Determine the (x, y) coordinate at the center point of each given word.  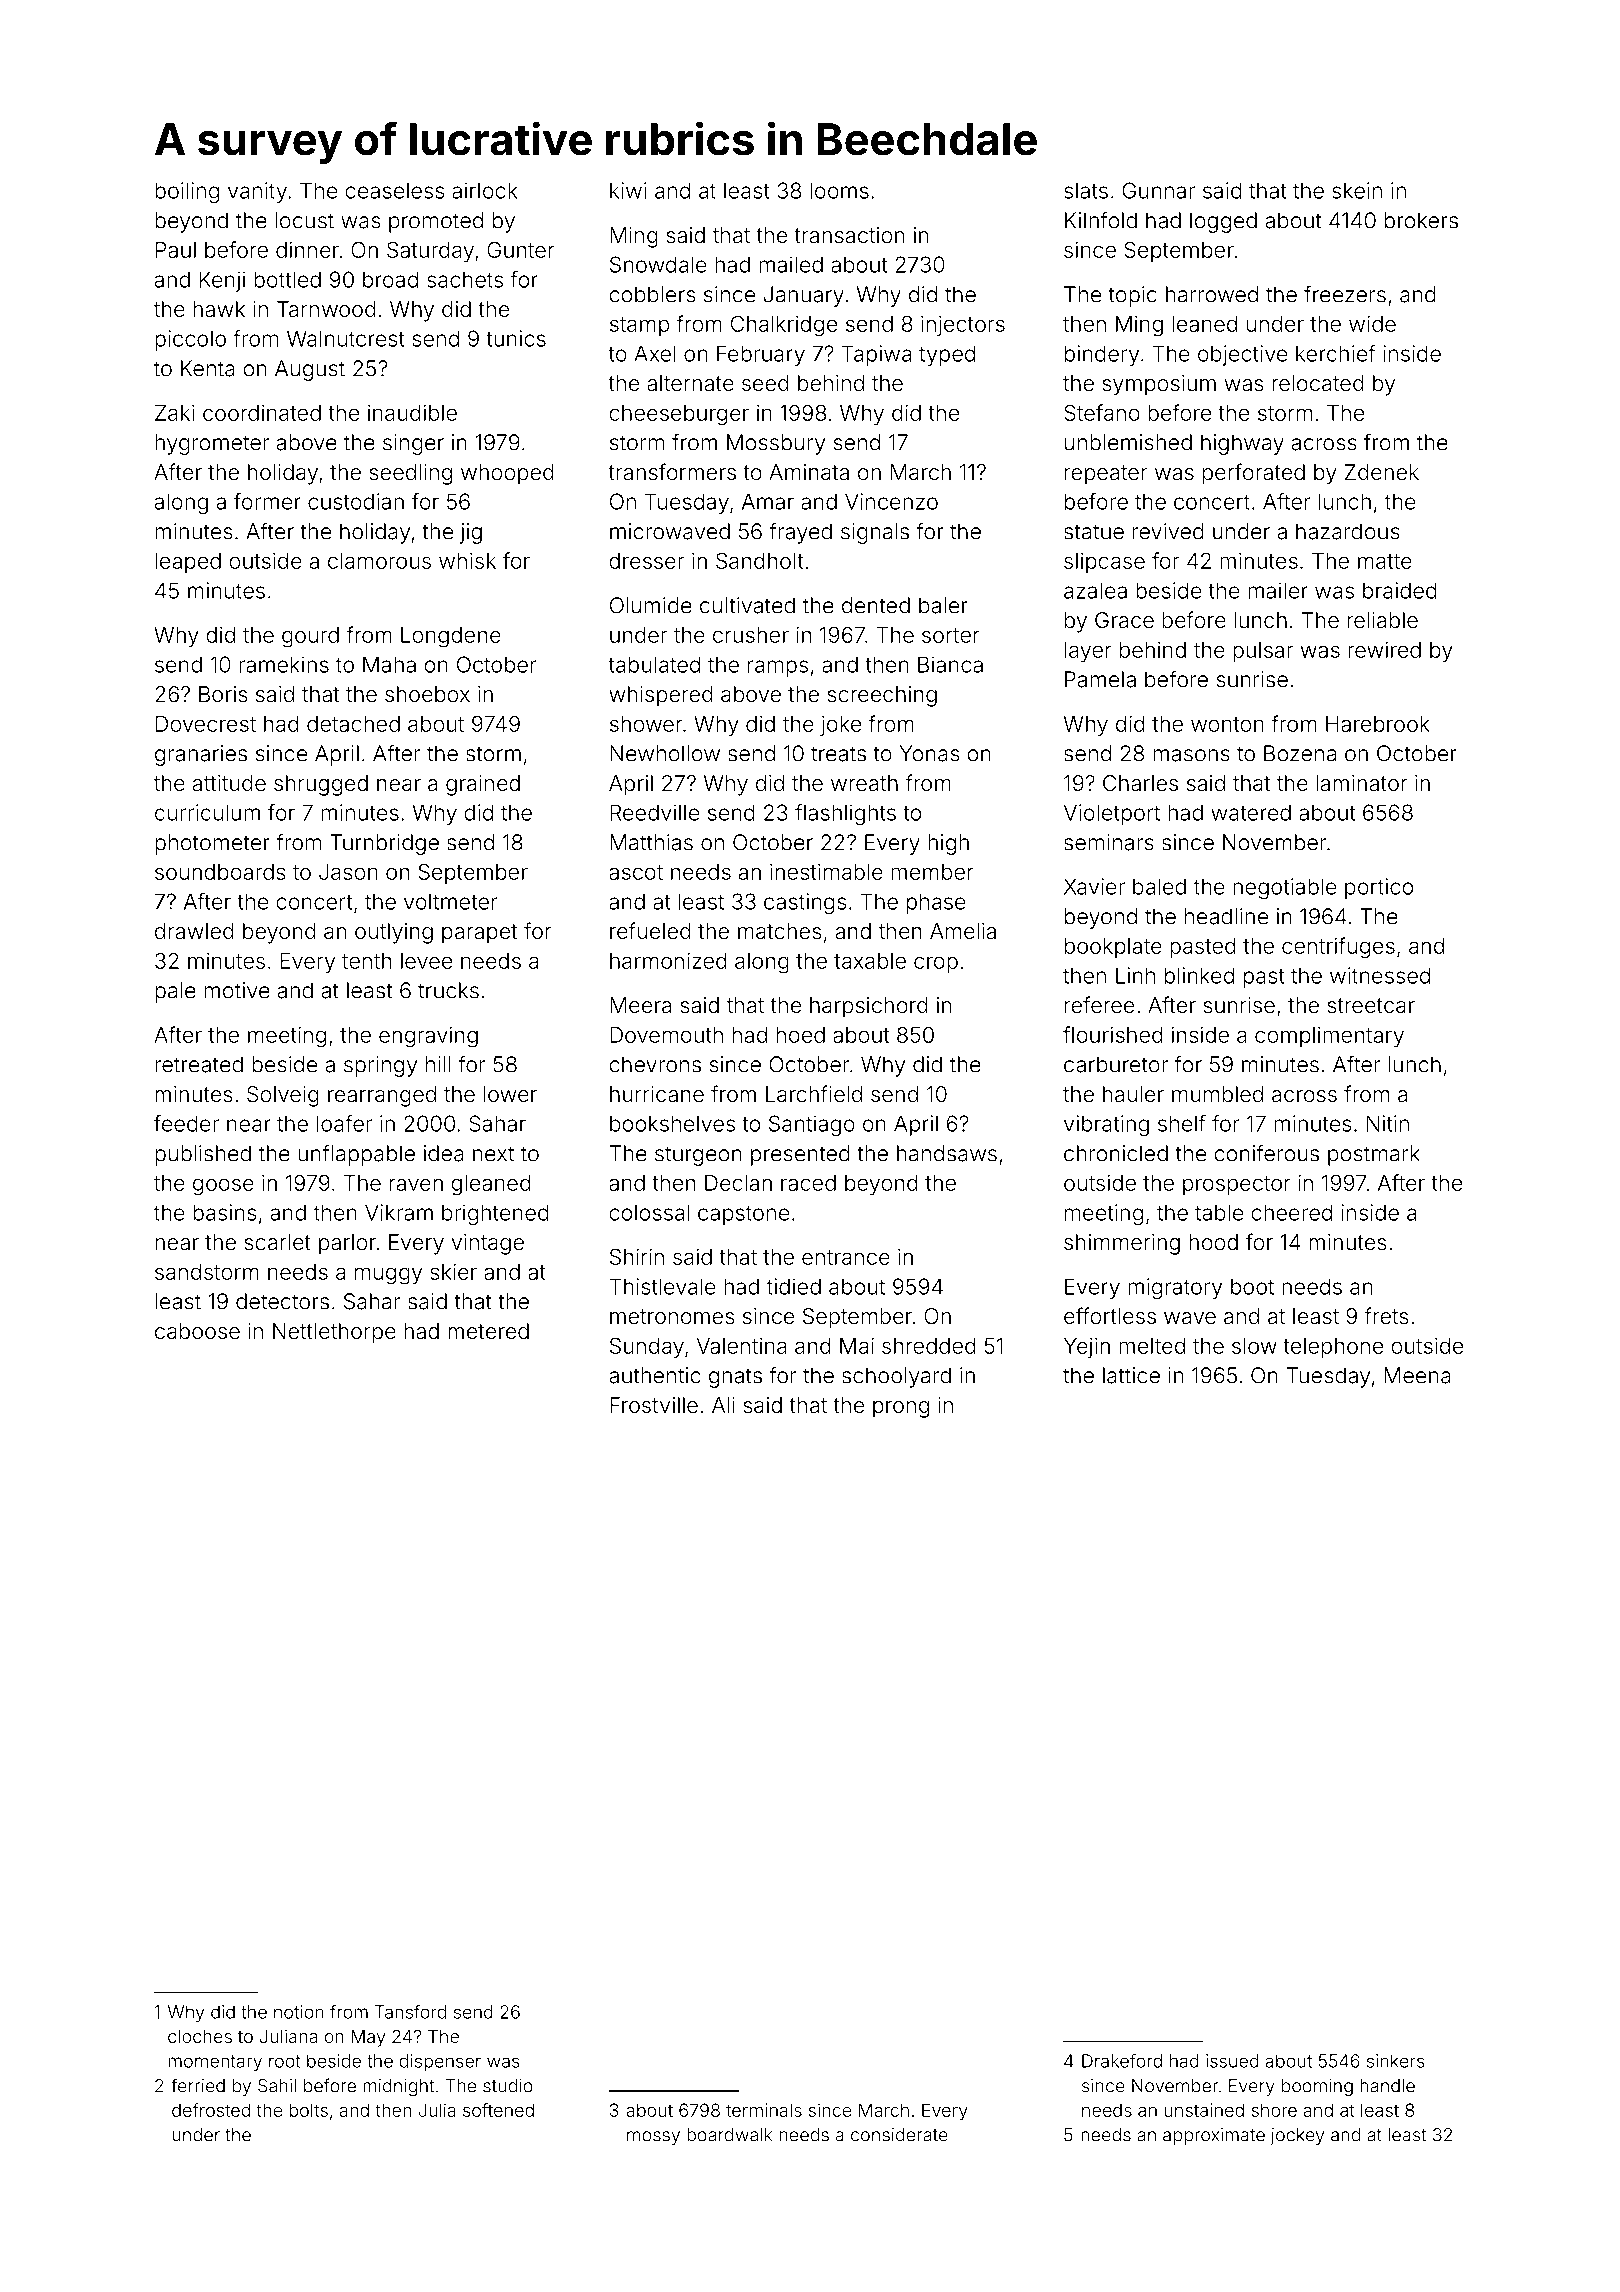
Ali (723, 1405)
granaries (201, 755)
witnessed (1380, 975)
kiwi (628, 190)
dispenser (440, 2062)
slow (1254, 1346)
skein (1357, 190)
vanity (257, 192)
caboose (197, 1331)
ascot (636, 872)
